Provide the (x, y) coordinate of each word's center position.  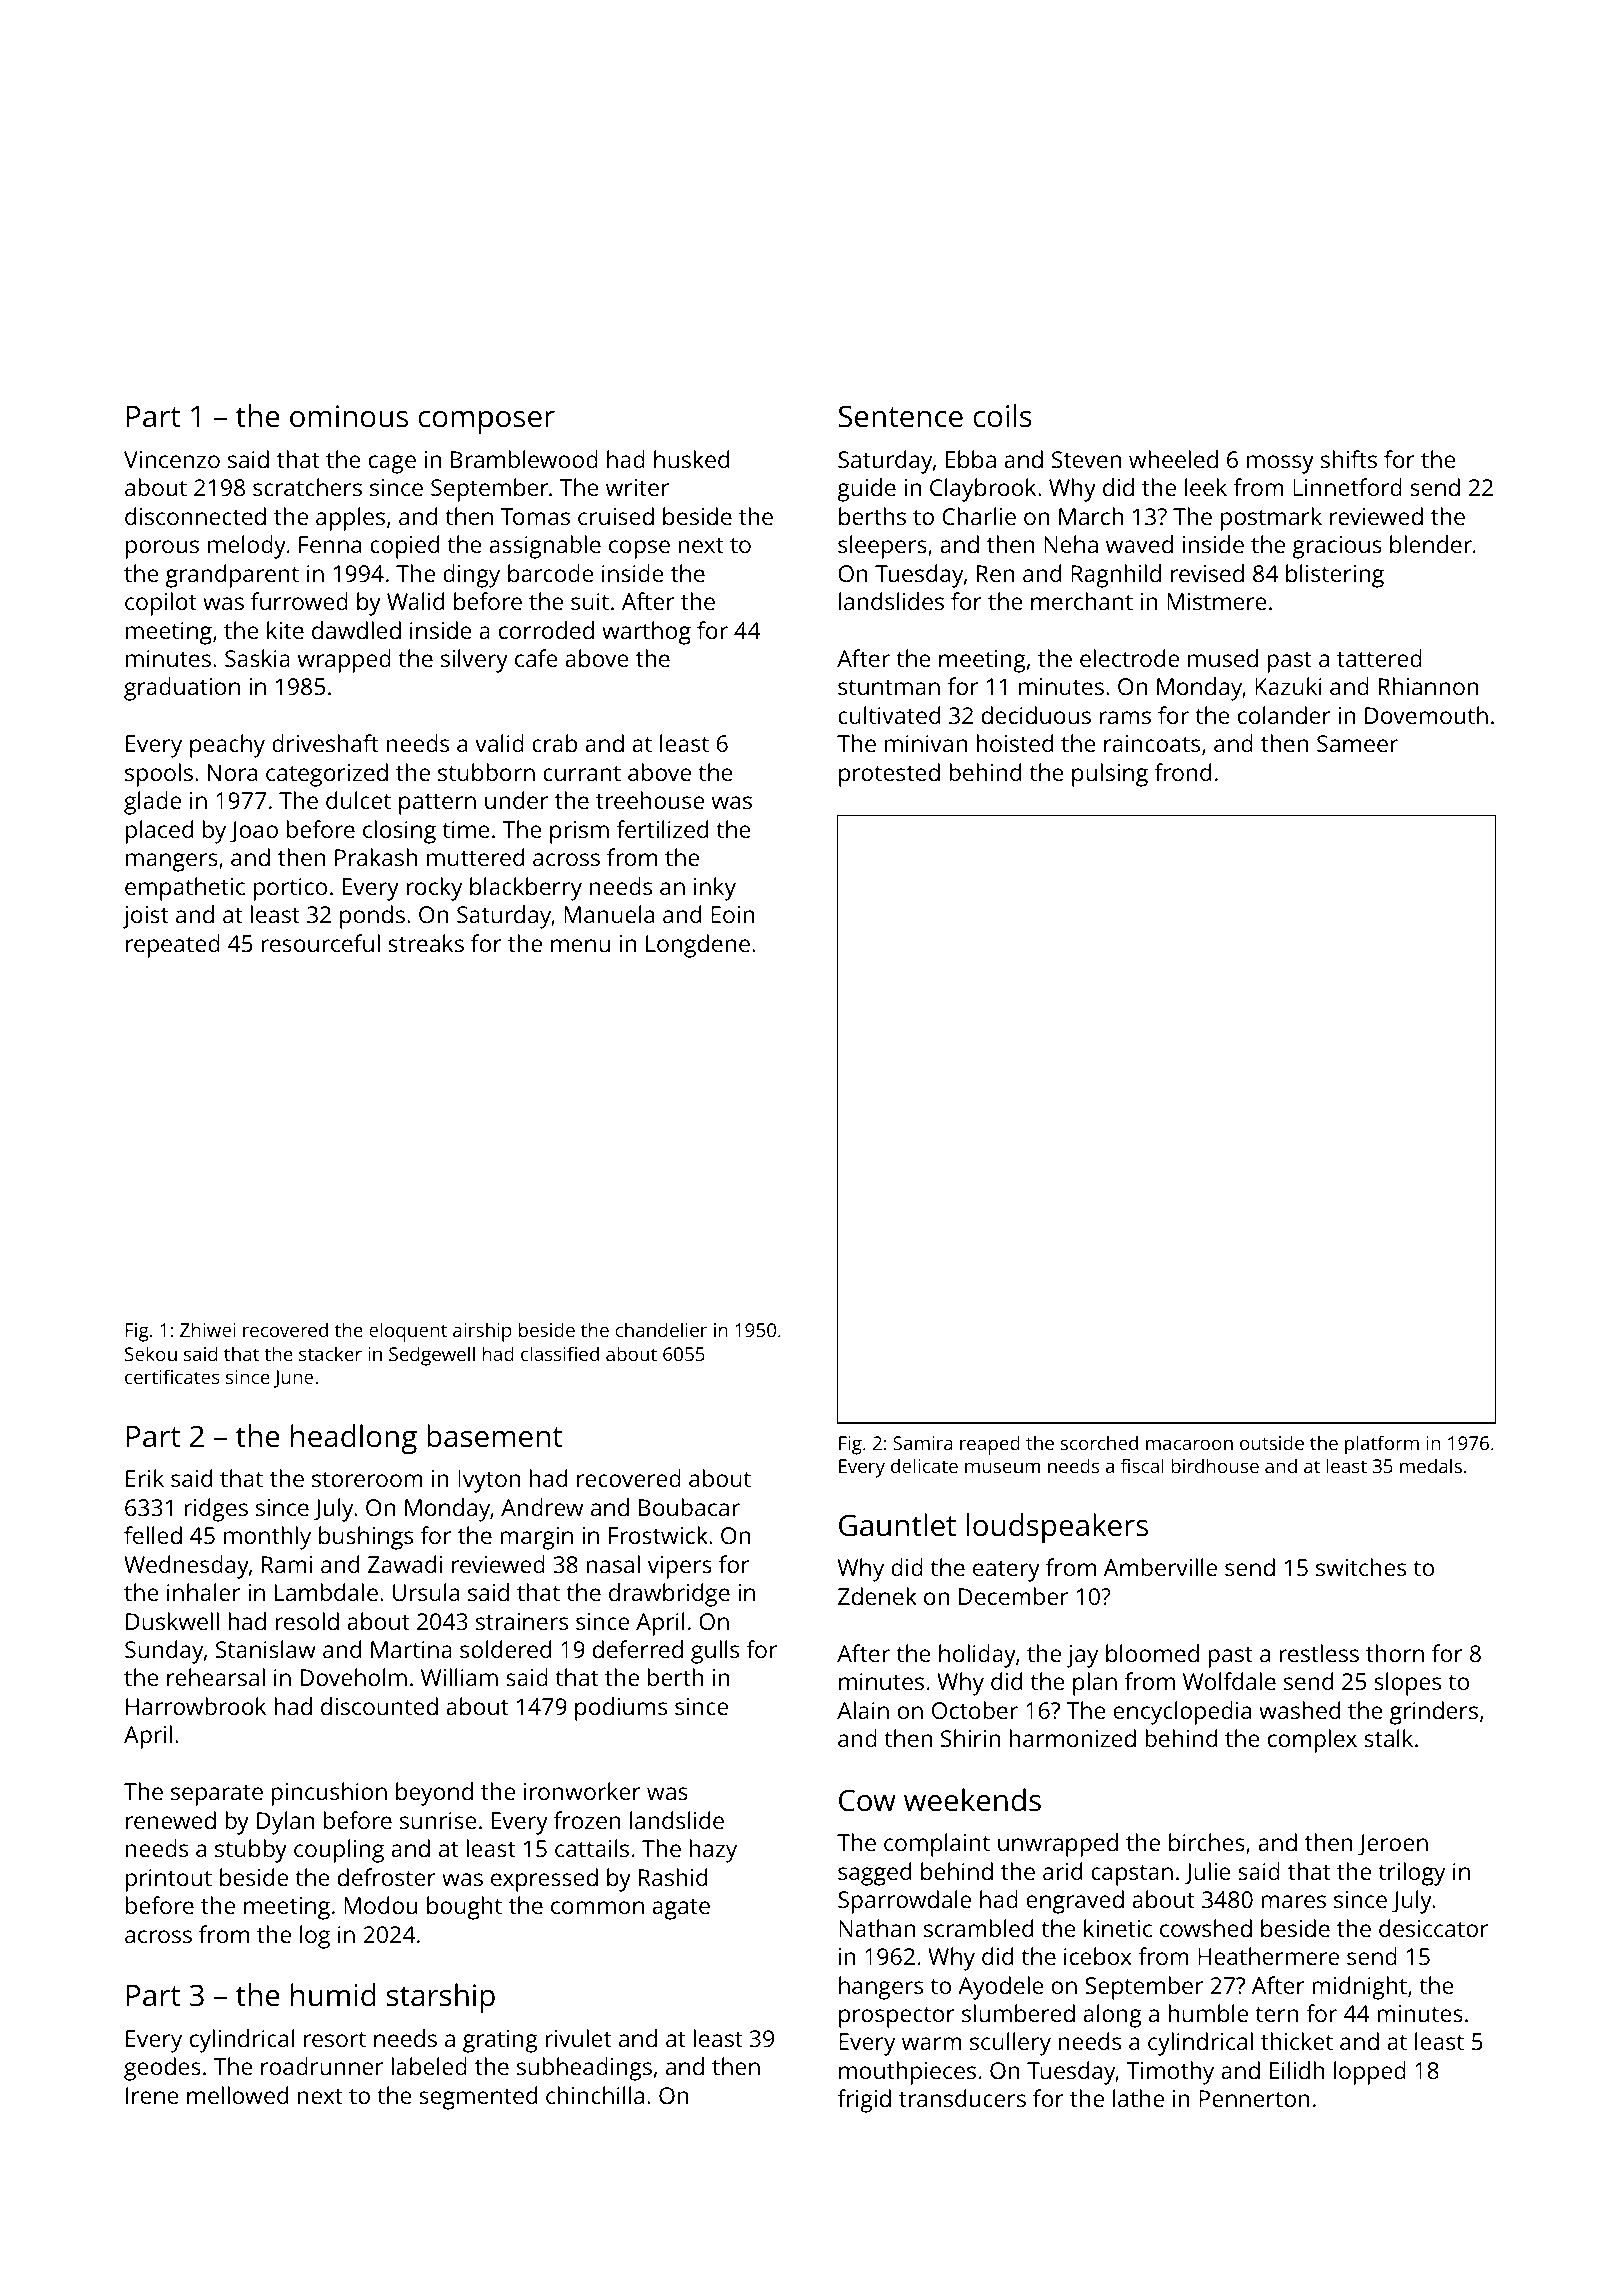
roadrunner (322, 2066)
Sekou (151, 1353)
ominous (349, 416)
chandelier (661, 1329)
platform (1382, 1445)
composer (486, 422)
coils (1002, 416)
